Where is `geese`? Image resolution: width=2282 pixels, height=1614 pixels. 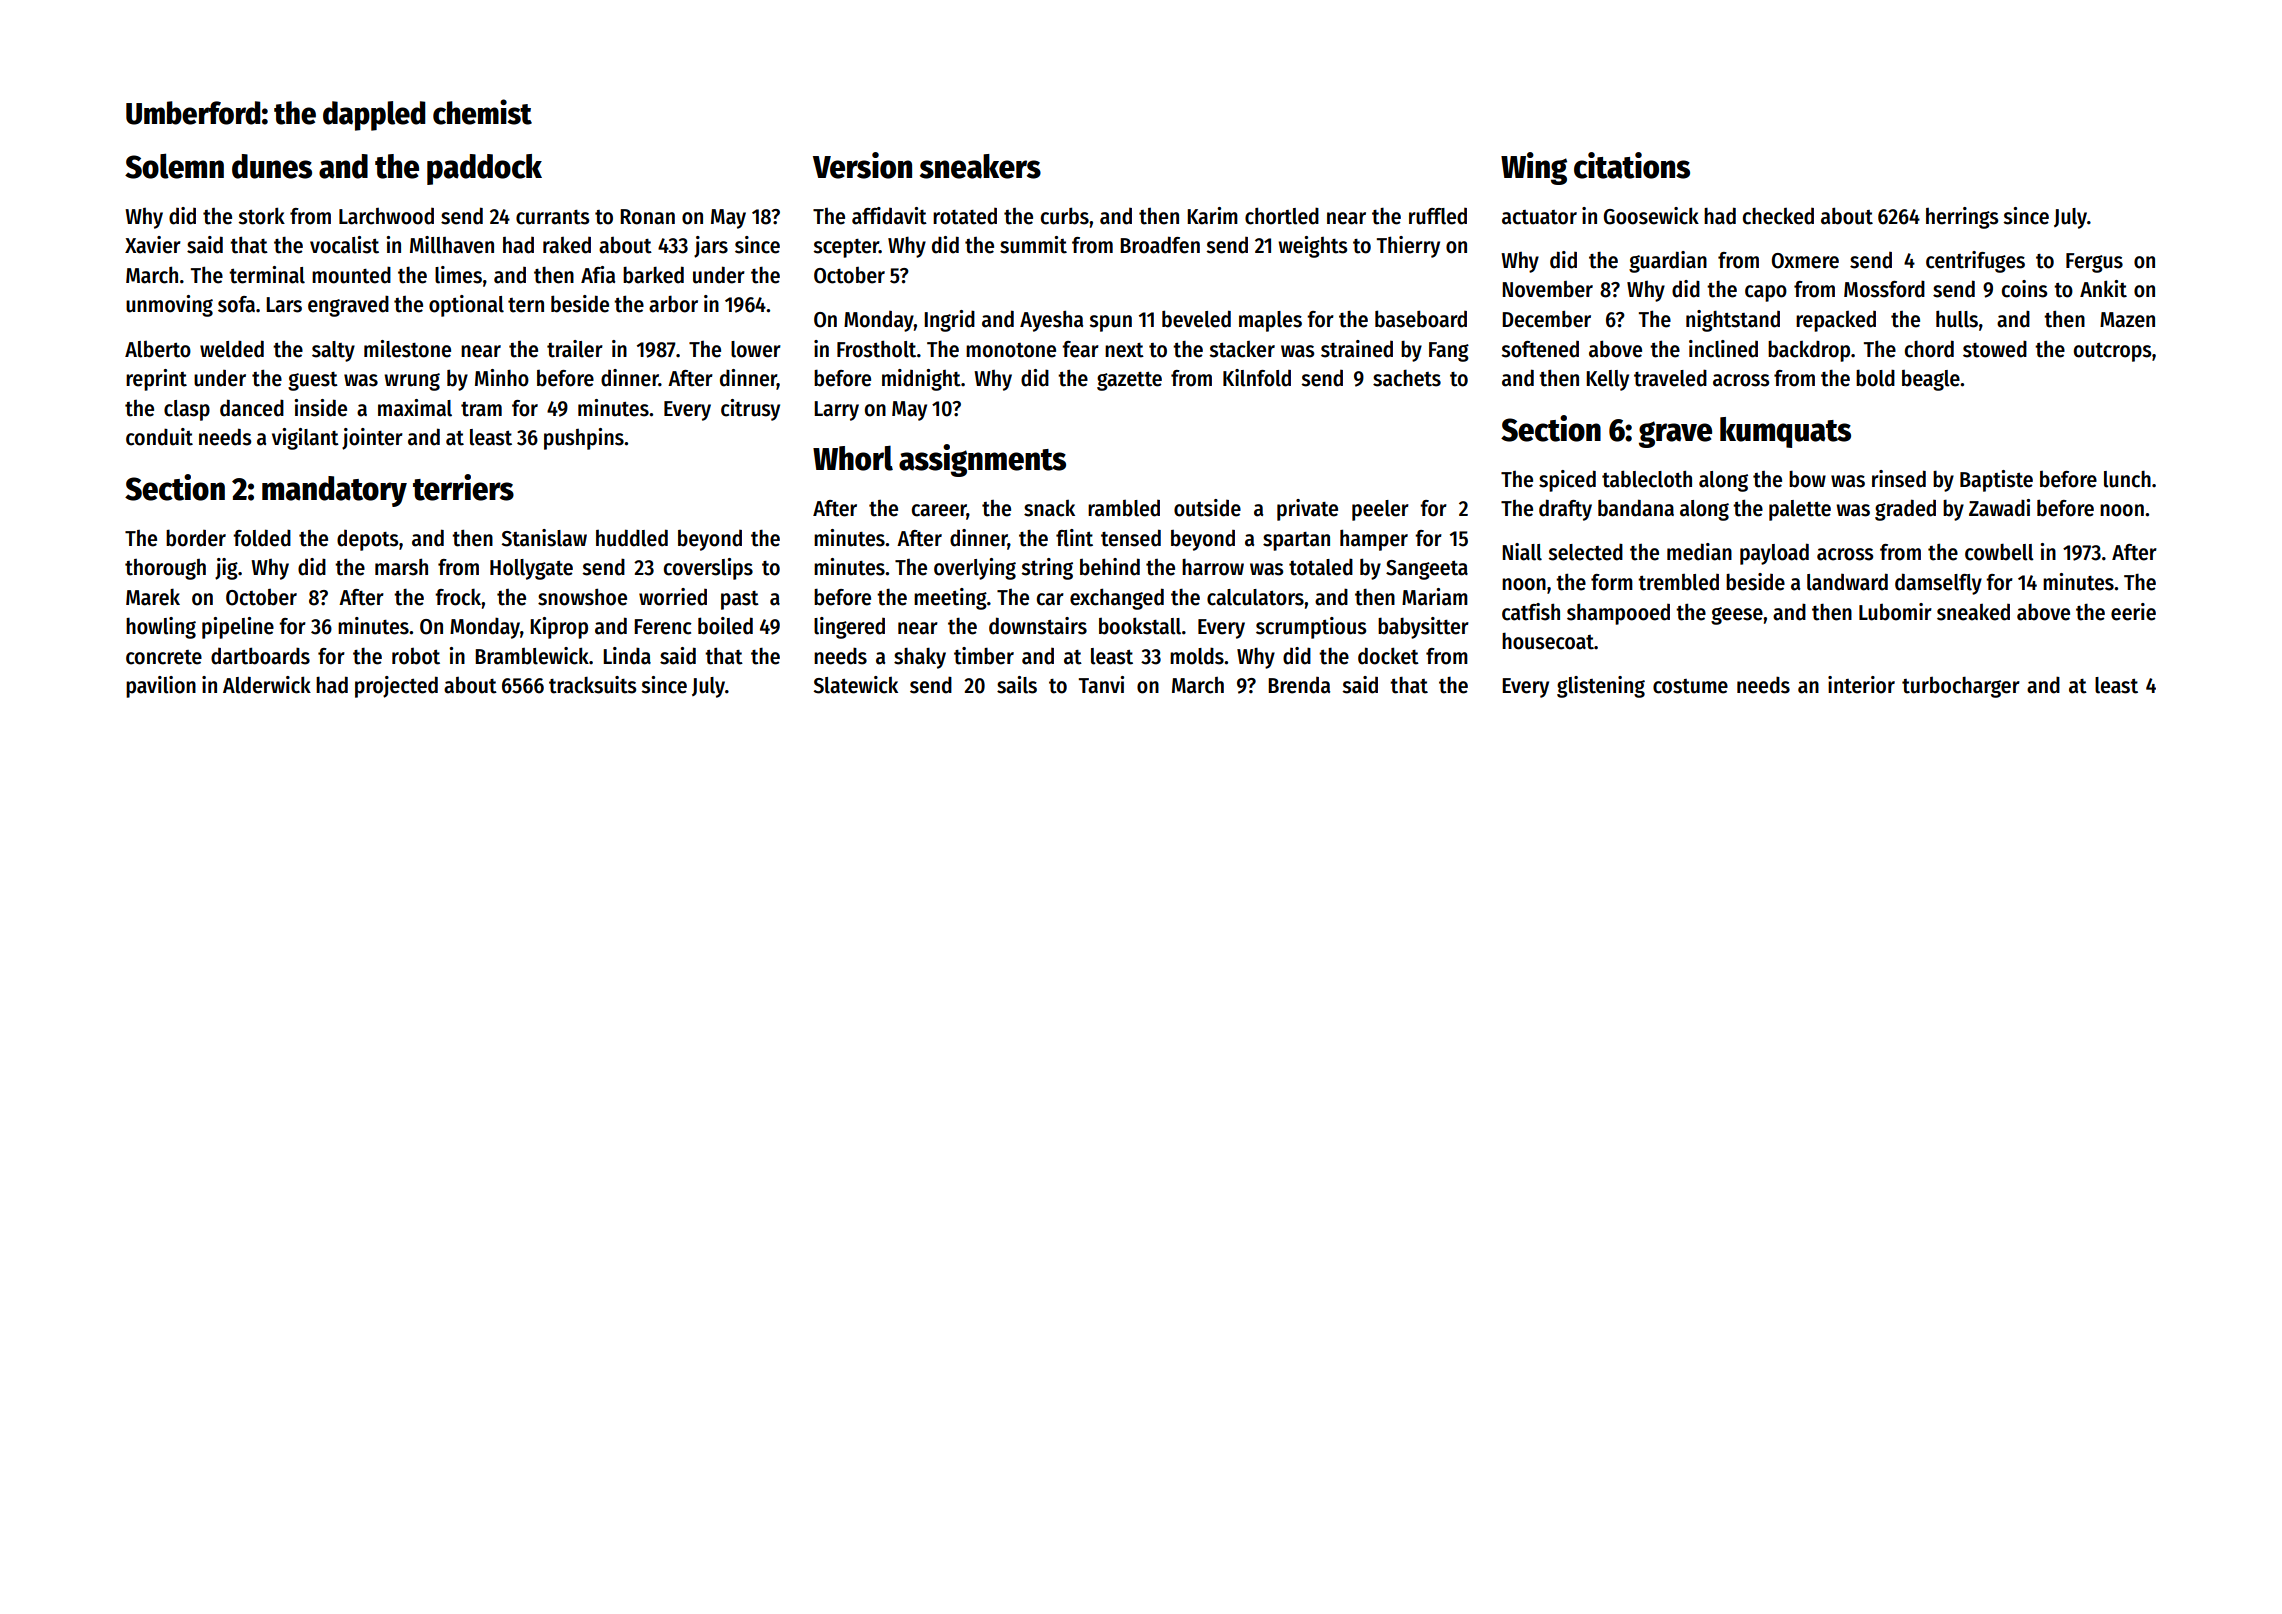 geese is located at coordinates (1737, 616).
